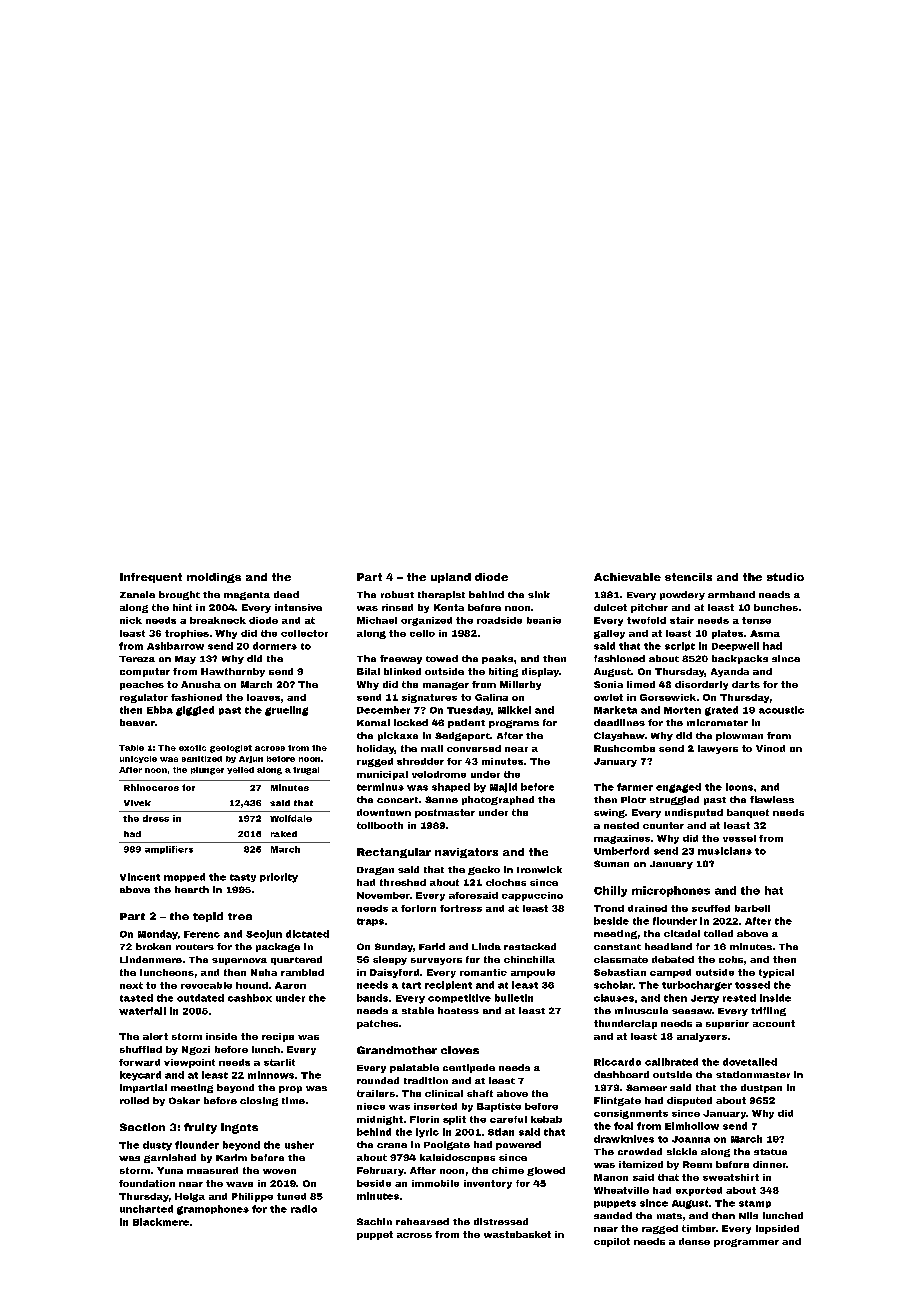  What do you see at coordinates (617, 1062) in the document?
I see `Riccardo` at bounding box center [617, 1062].
